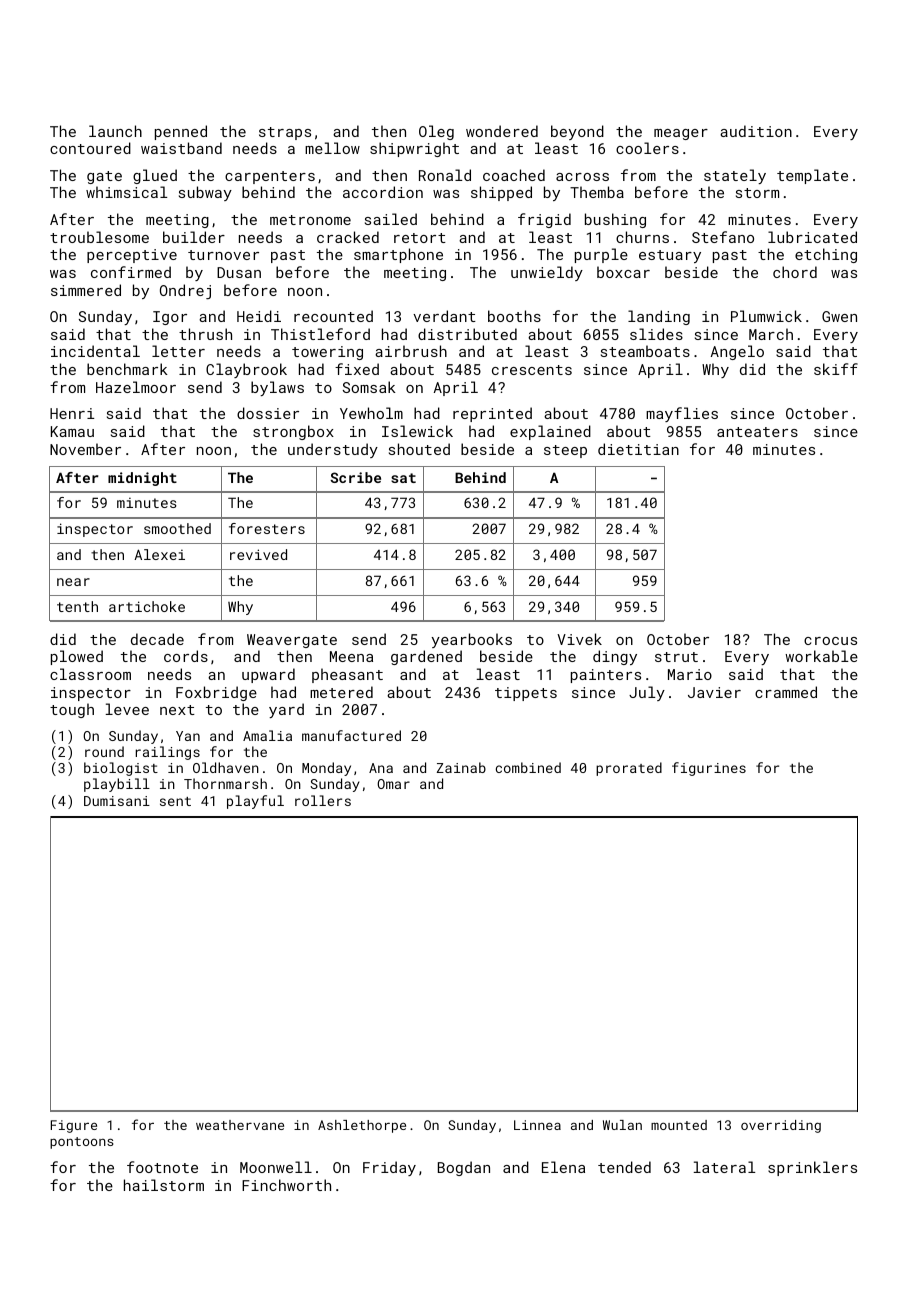 This screenshot has height=1316, width=908. Describe the element at coordinates (528, 767) in the screenshot. I see `combined` at that location.
